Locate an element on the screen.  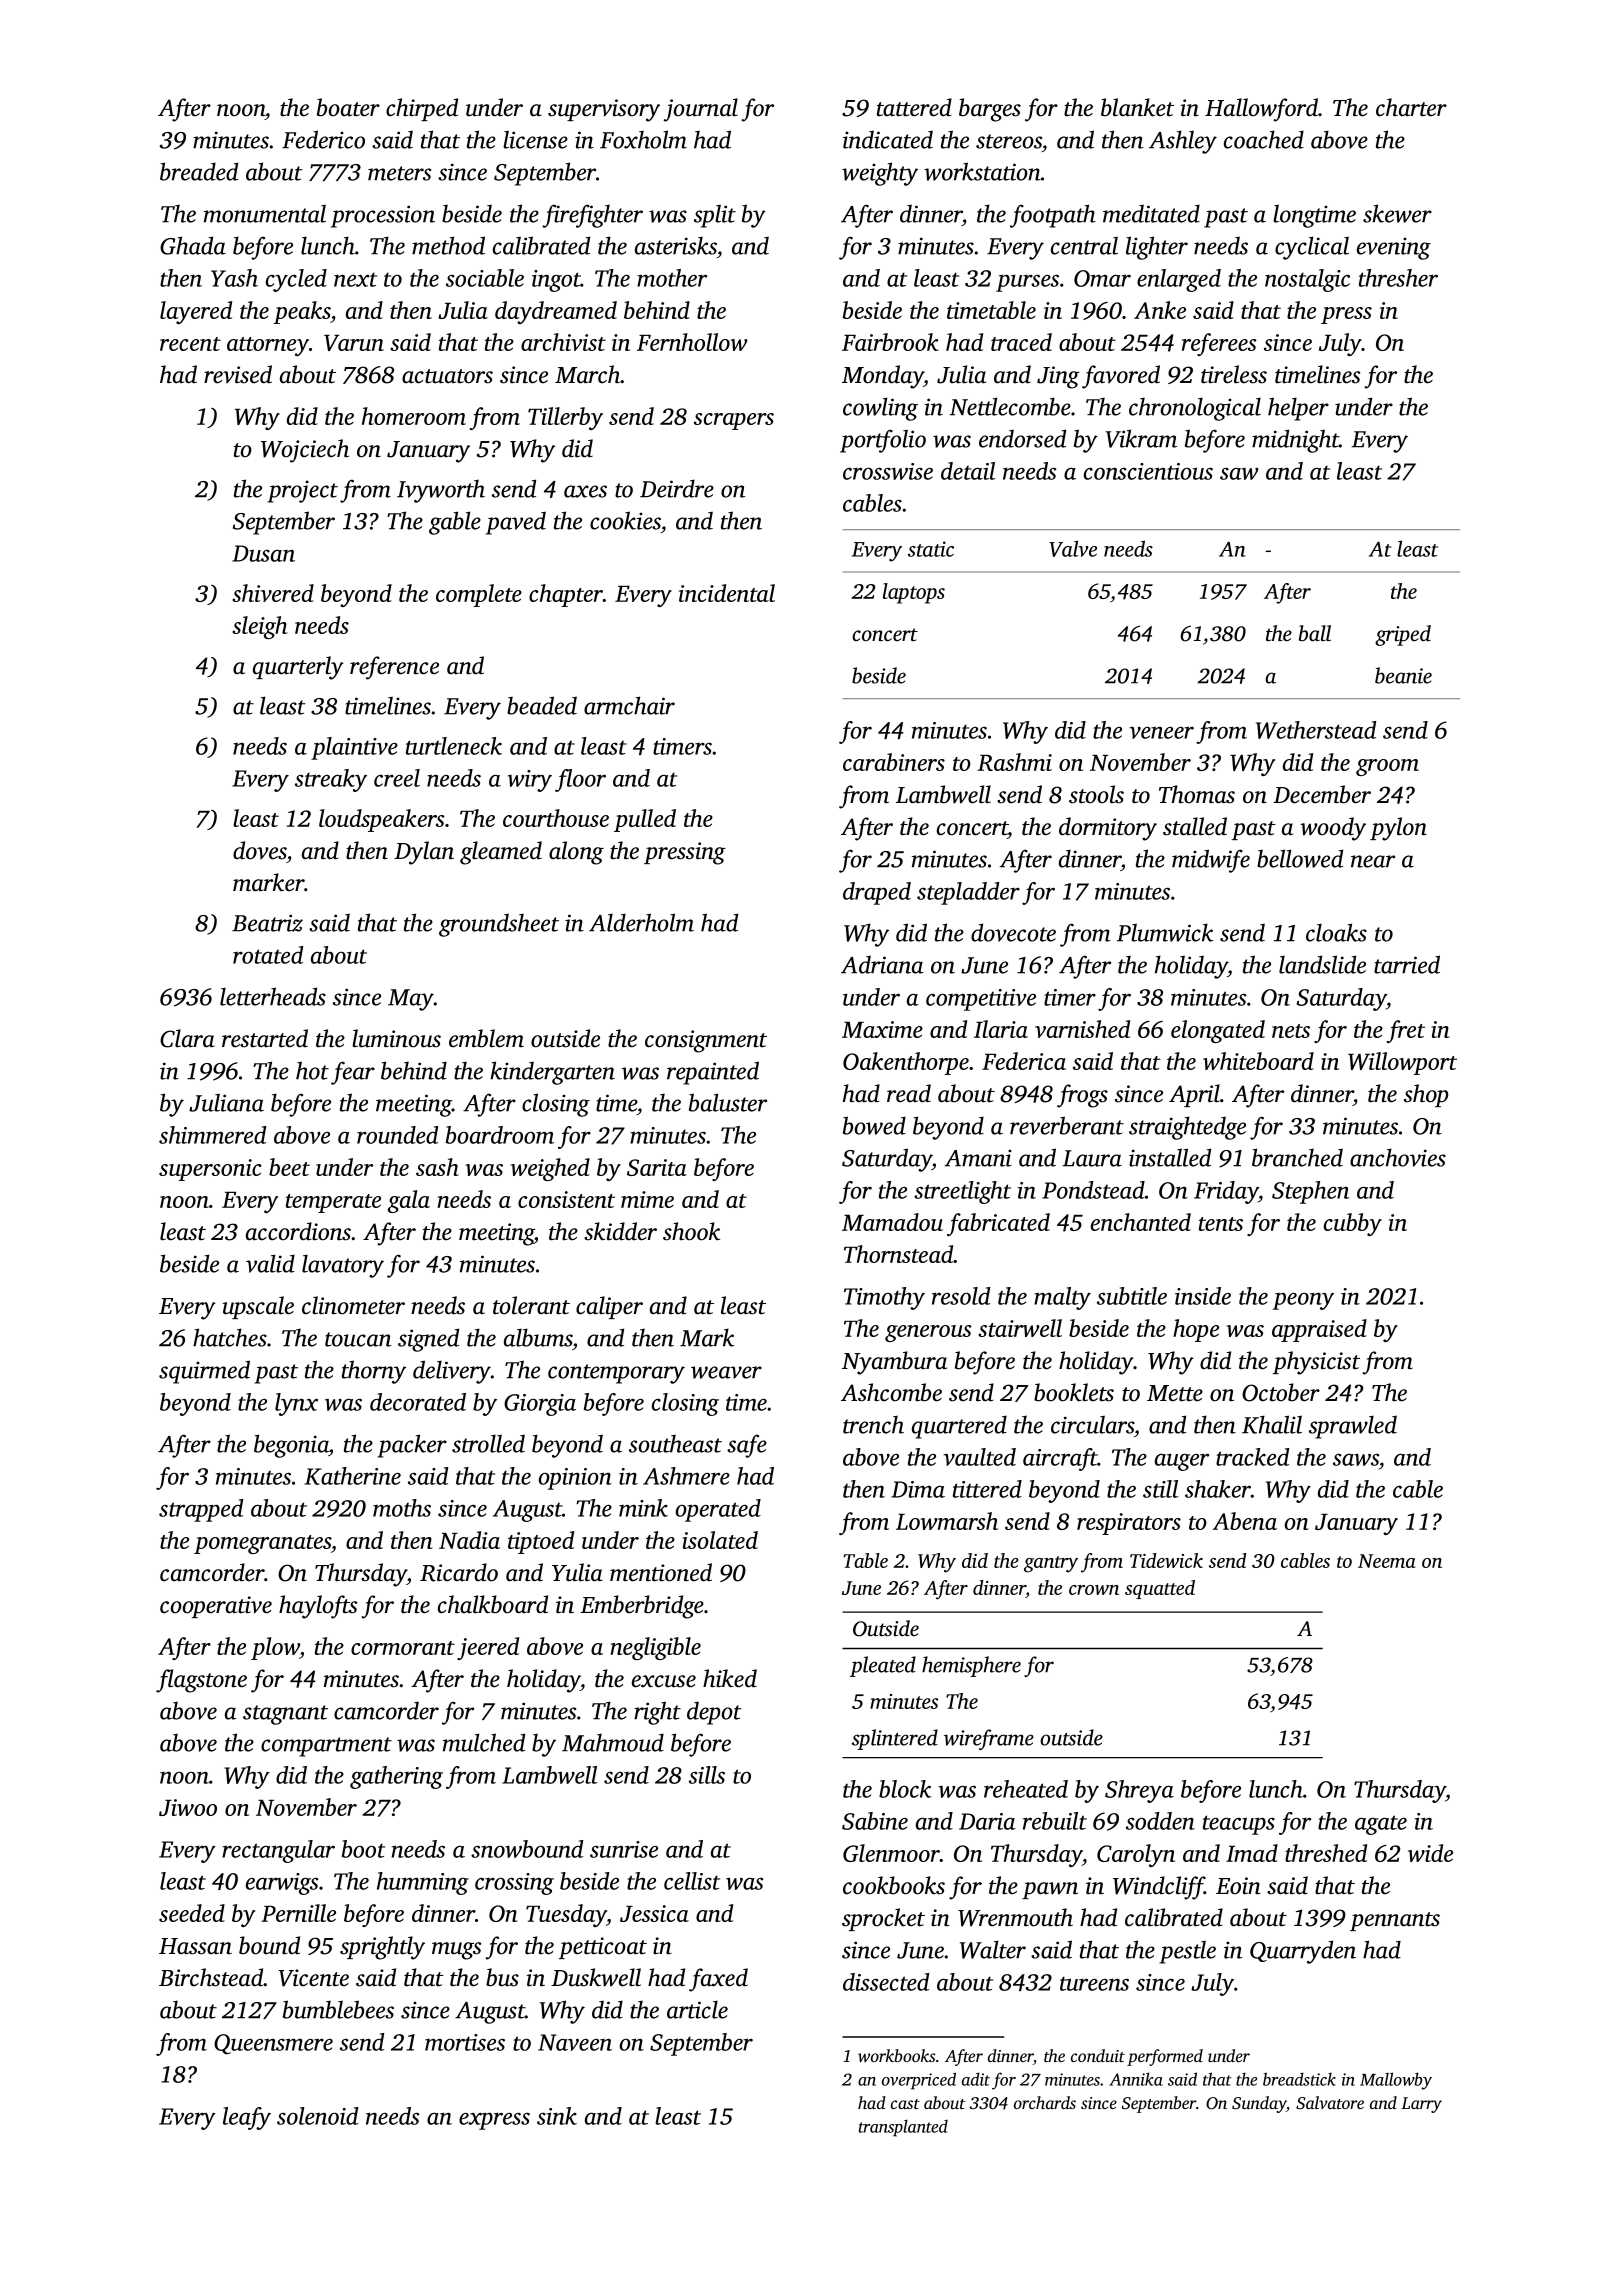
boater is located at coordinates (348, 107).
